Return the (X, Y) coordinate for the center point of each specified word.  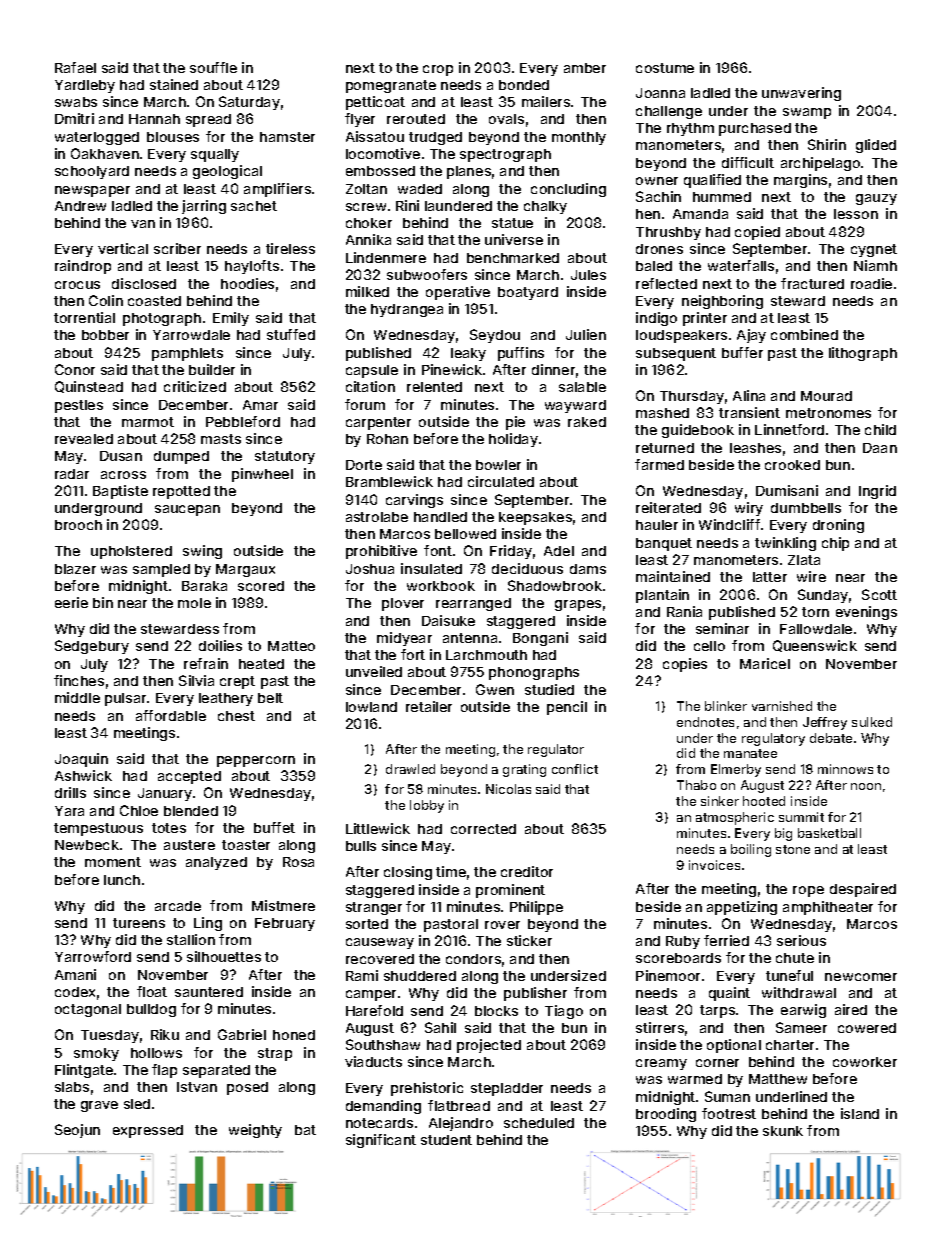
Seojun (77, 1131)
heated (261, 664)
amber (585, 68)
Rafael (75, 67)
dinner (553, 369)
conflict (575, 769)
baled (654, 266)
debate (831, 738)
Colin (106, 300)
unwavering (801, 94)
